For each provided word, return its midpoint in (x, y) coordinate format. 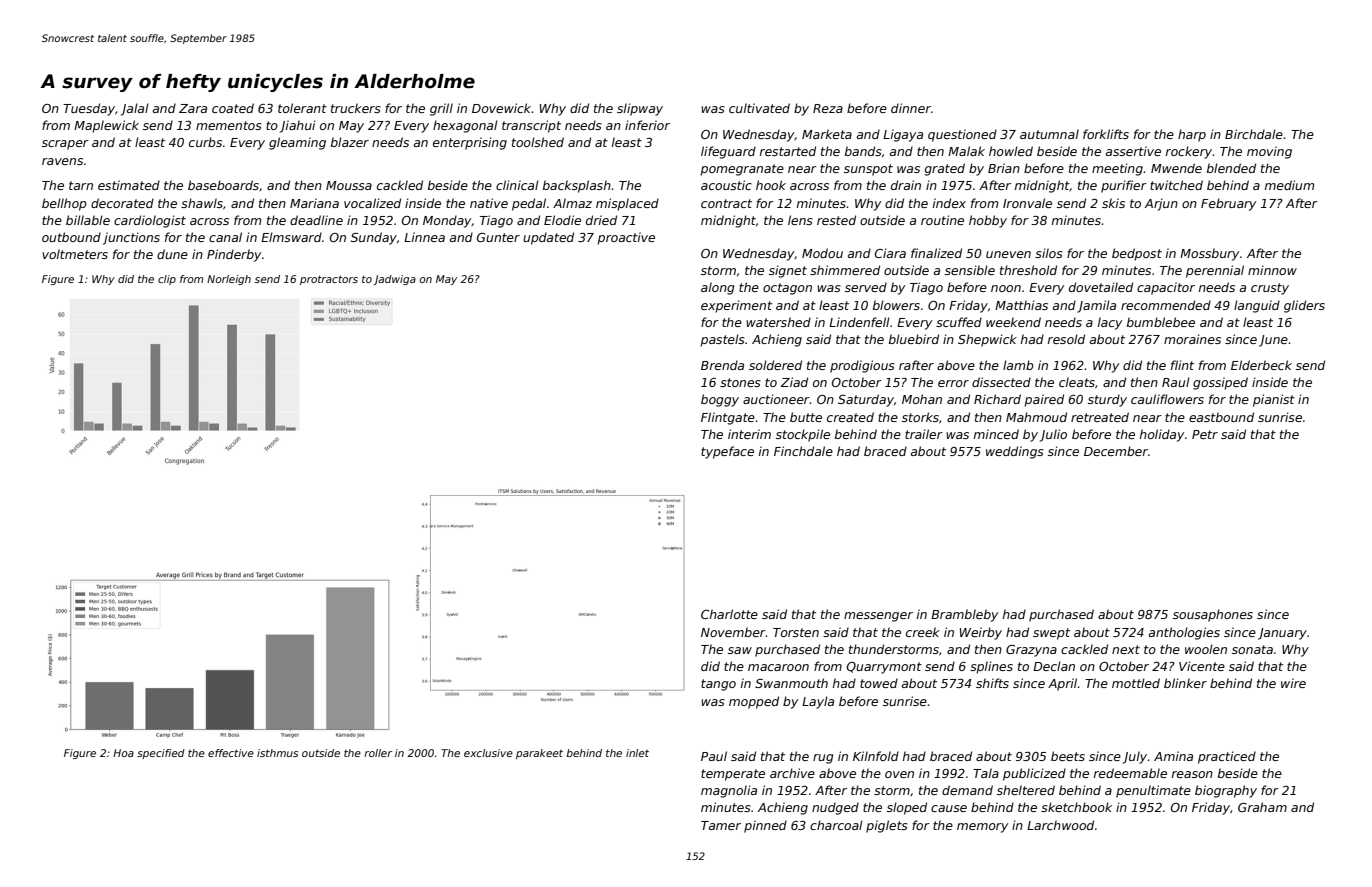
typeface (727, 452)
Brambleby (964, 615)
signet (788, 271)
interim (749, 434)
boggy (720, 400)
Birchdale (1254, 134)
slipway (640, 109)
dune (172, 254)
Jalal (135, 109)
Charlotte (729, 614)
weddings (1015, 452)
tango (718, 685)
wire (1293, 683)
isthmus (277, 753)
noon (1006, 288)
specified (161, 754)
